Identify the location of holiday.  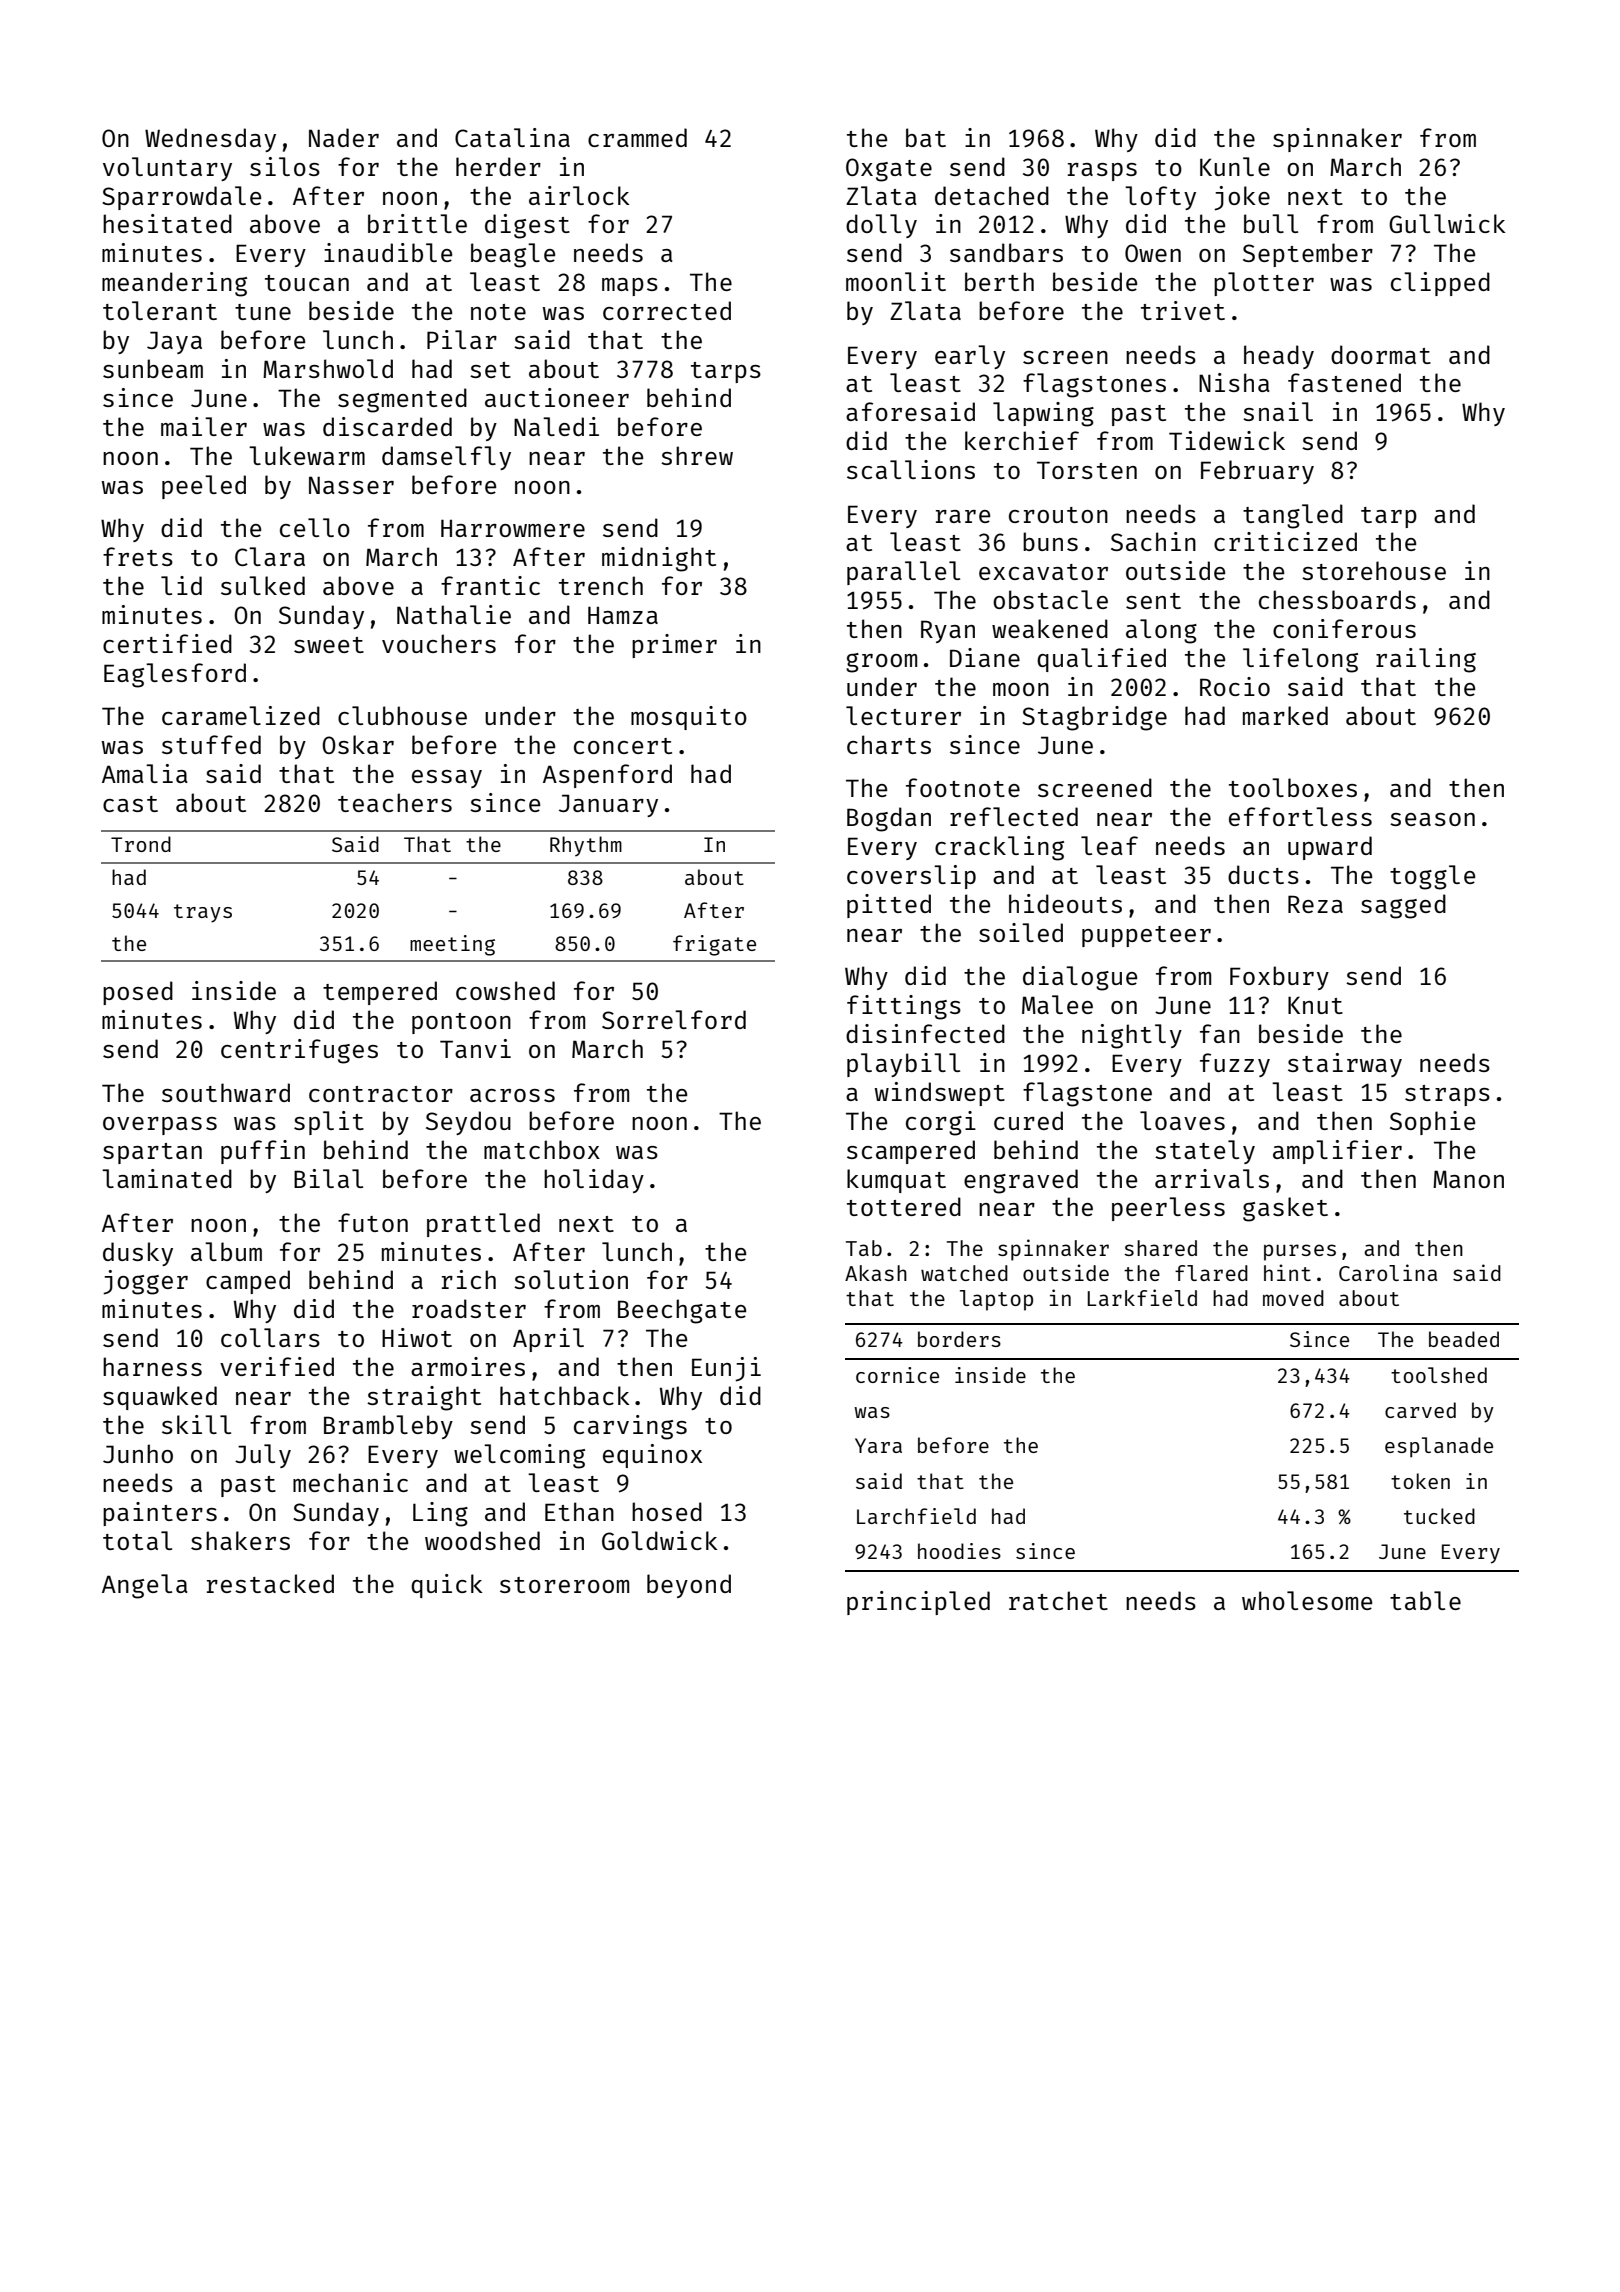
(594, 1181).
